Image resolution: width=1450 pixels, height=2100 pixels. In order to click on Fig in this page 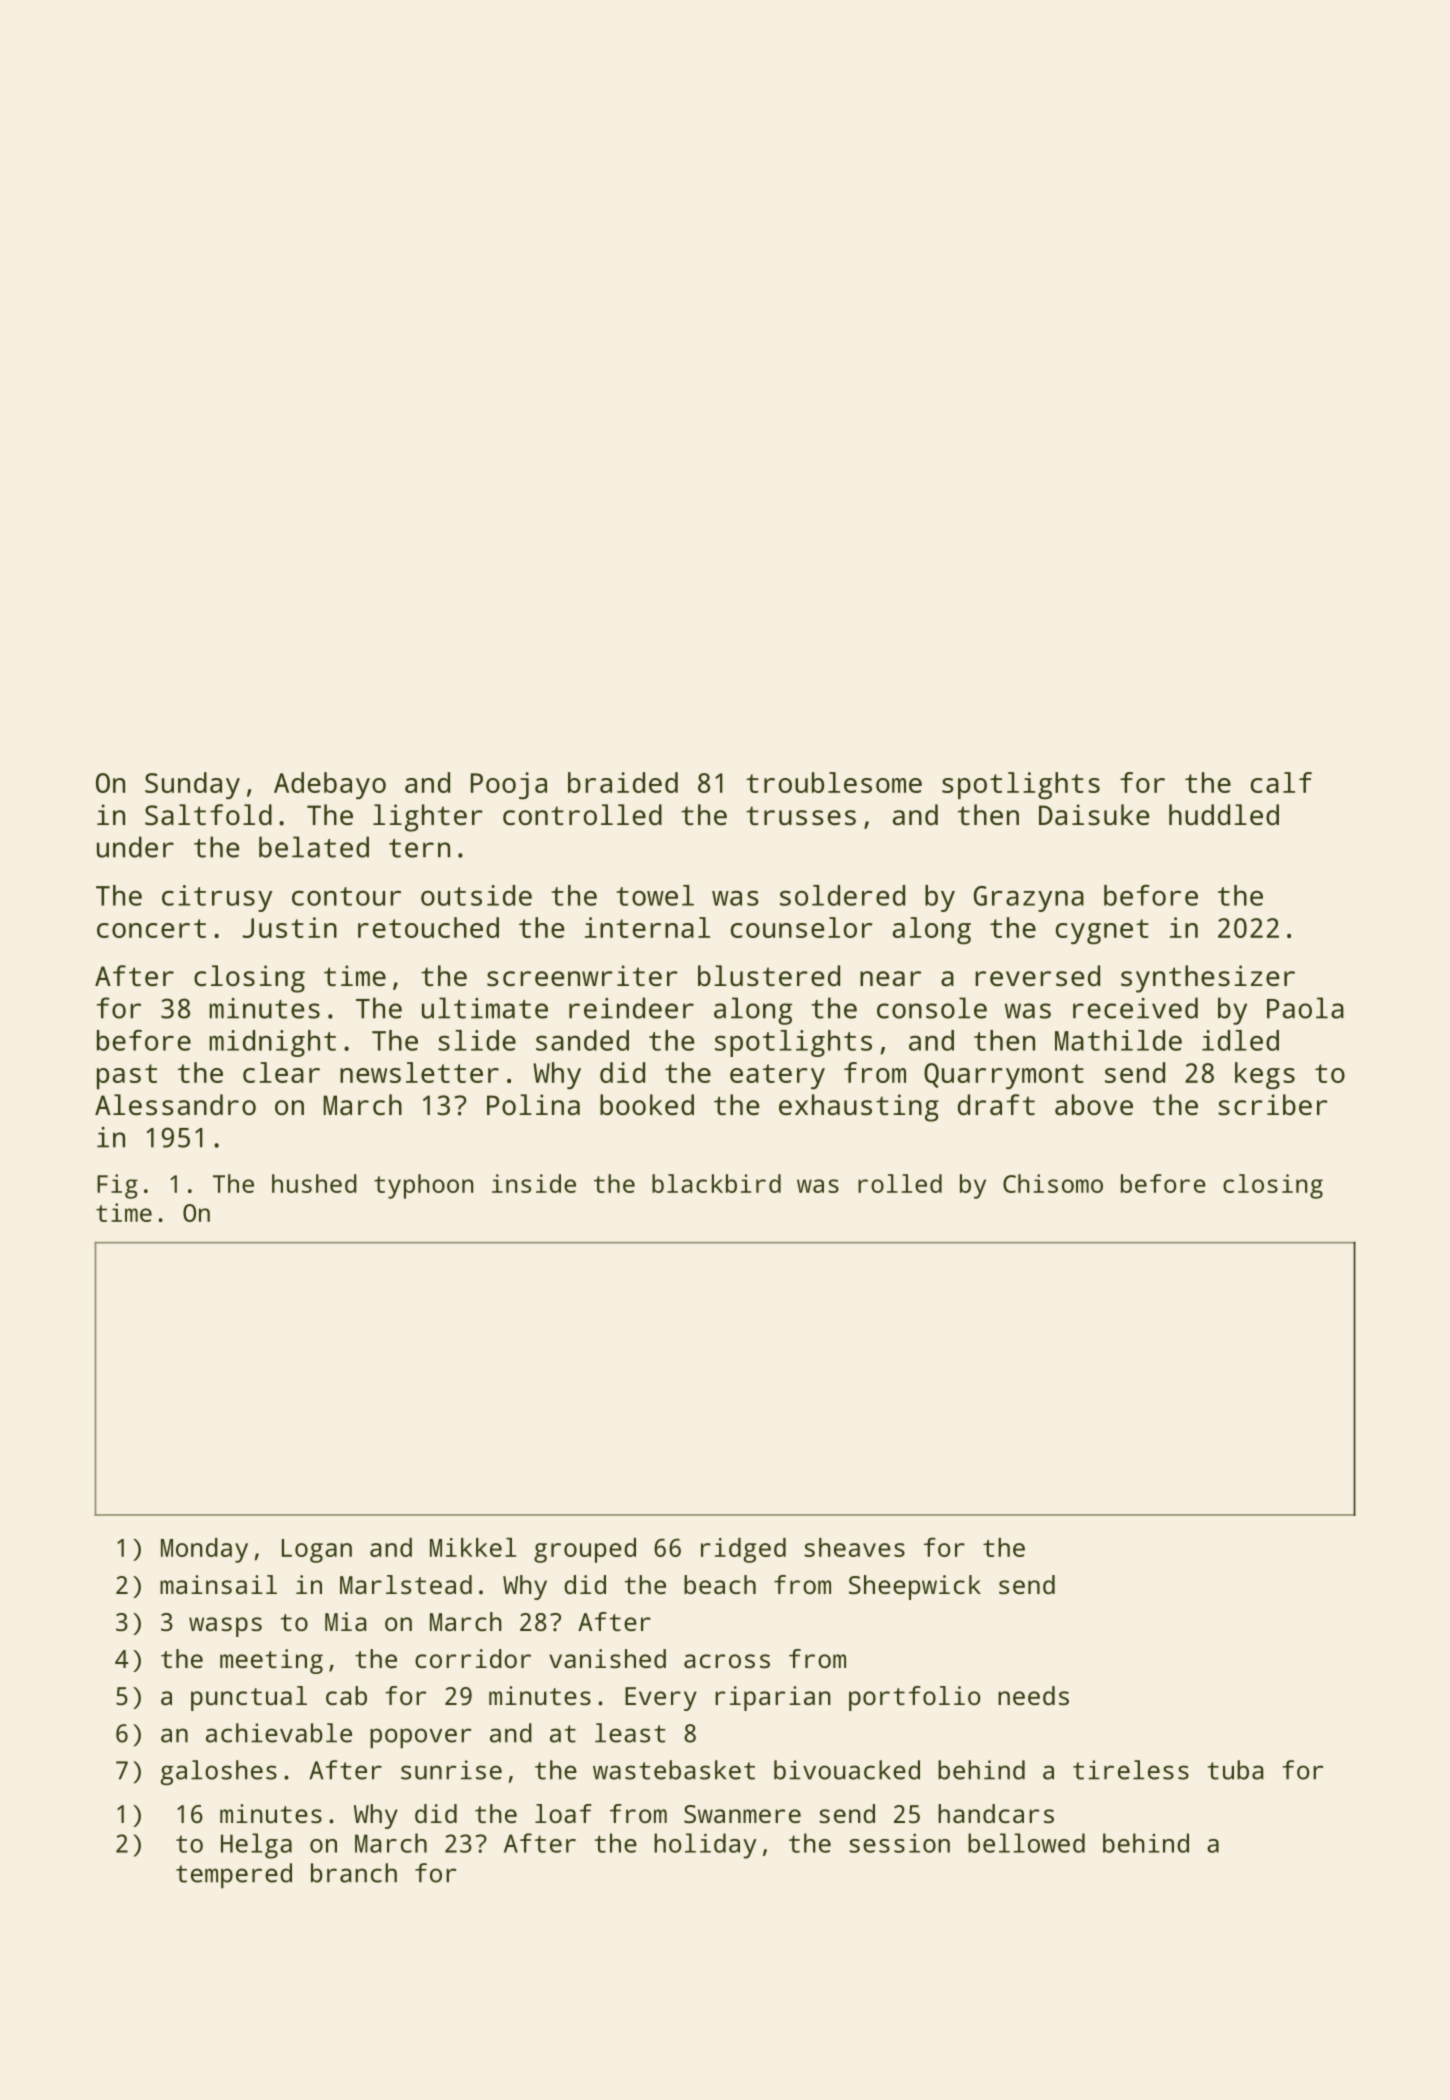, I will do `click(117, 1186)`.
